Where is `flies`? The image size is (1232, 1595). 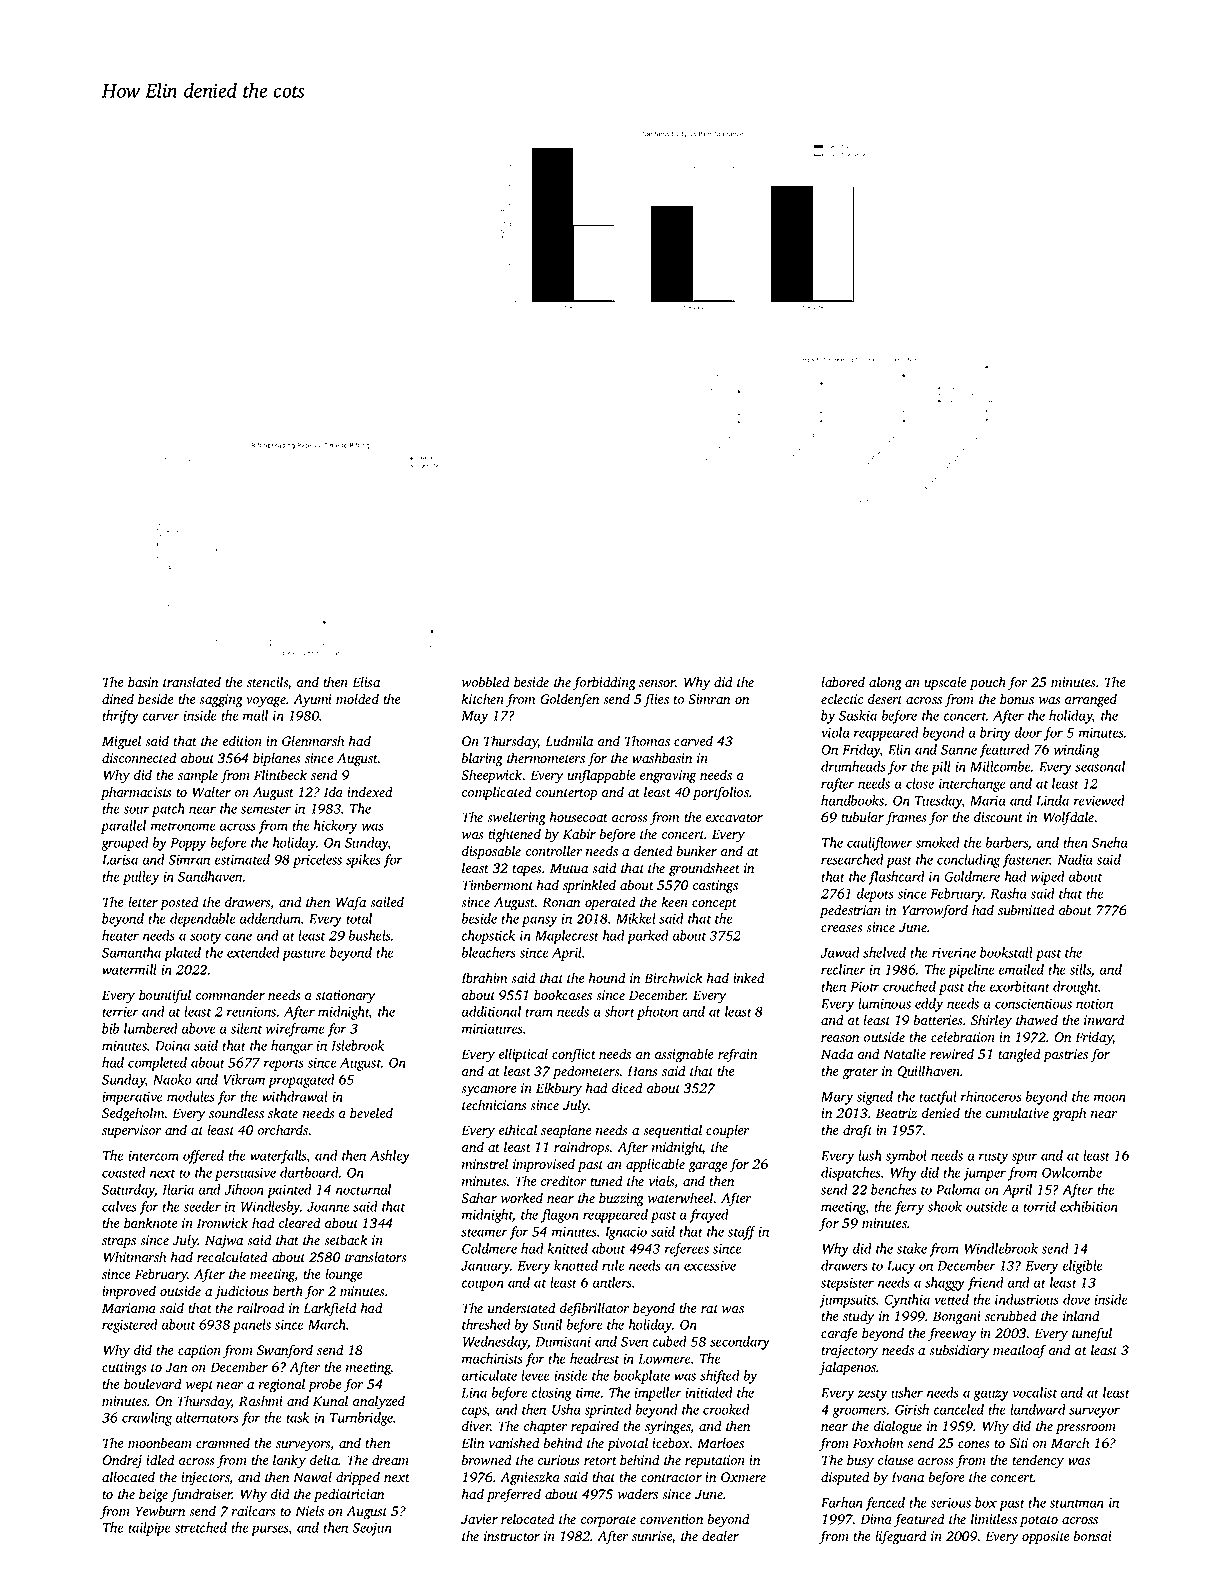
flies is located at coordinates (656, 700).
